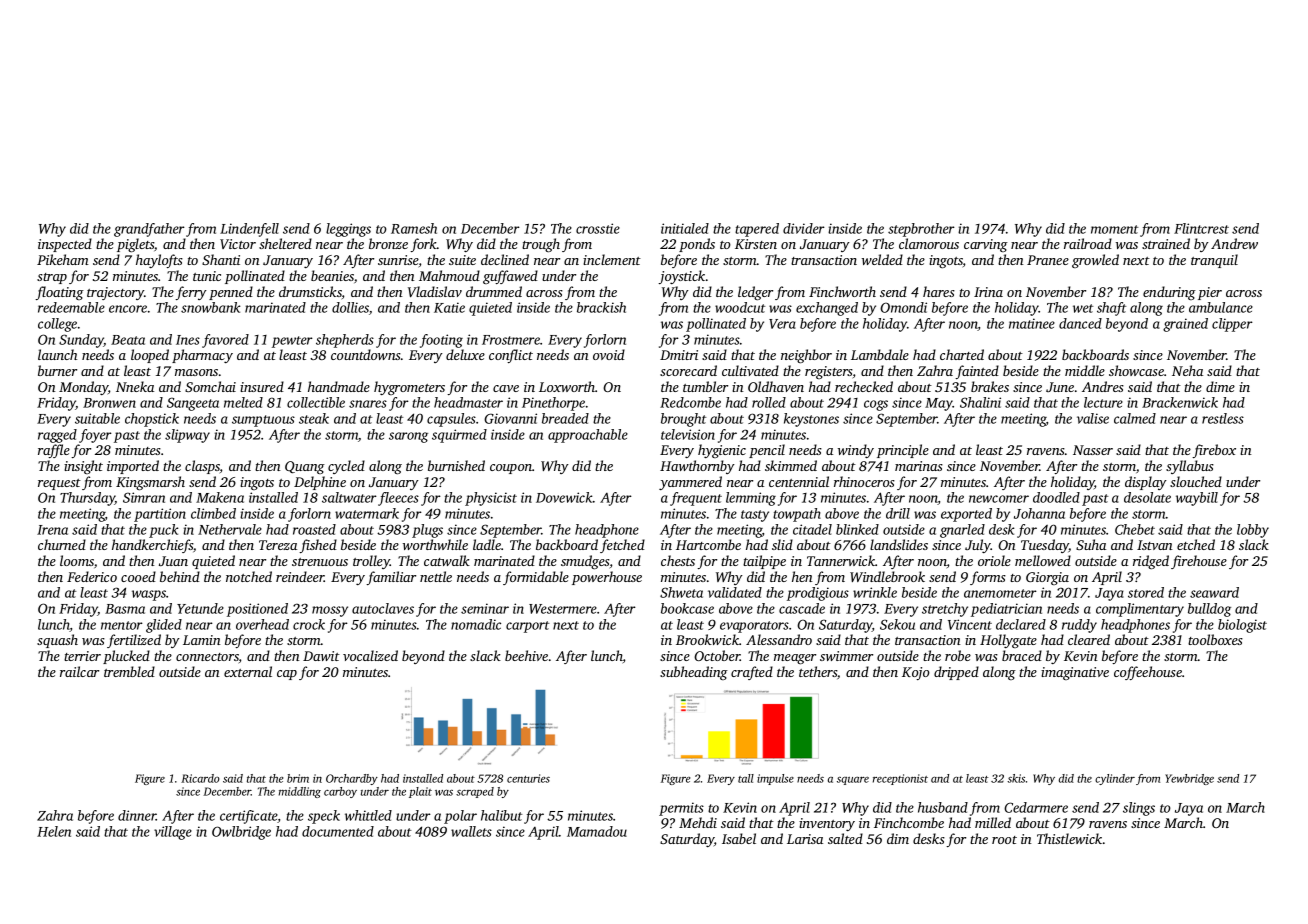  Describe the element at coordinates (398, 260) in the image. I see `sunrise` at that location.
